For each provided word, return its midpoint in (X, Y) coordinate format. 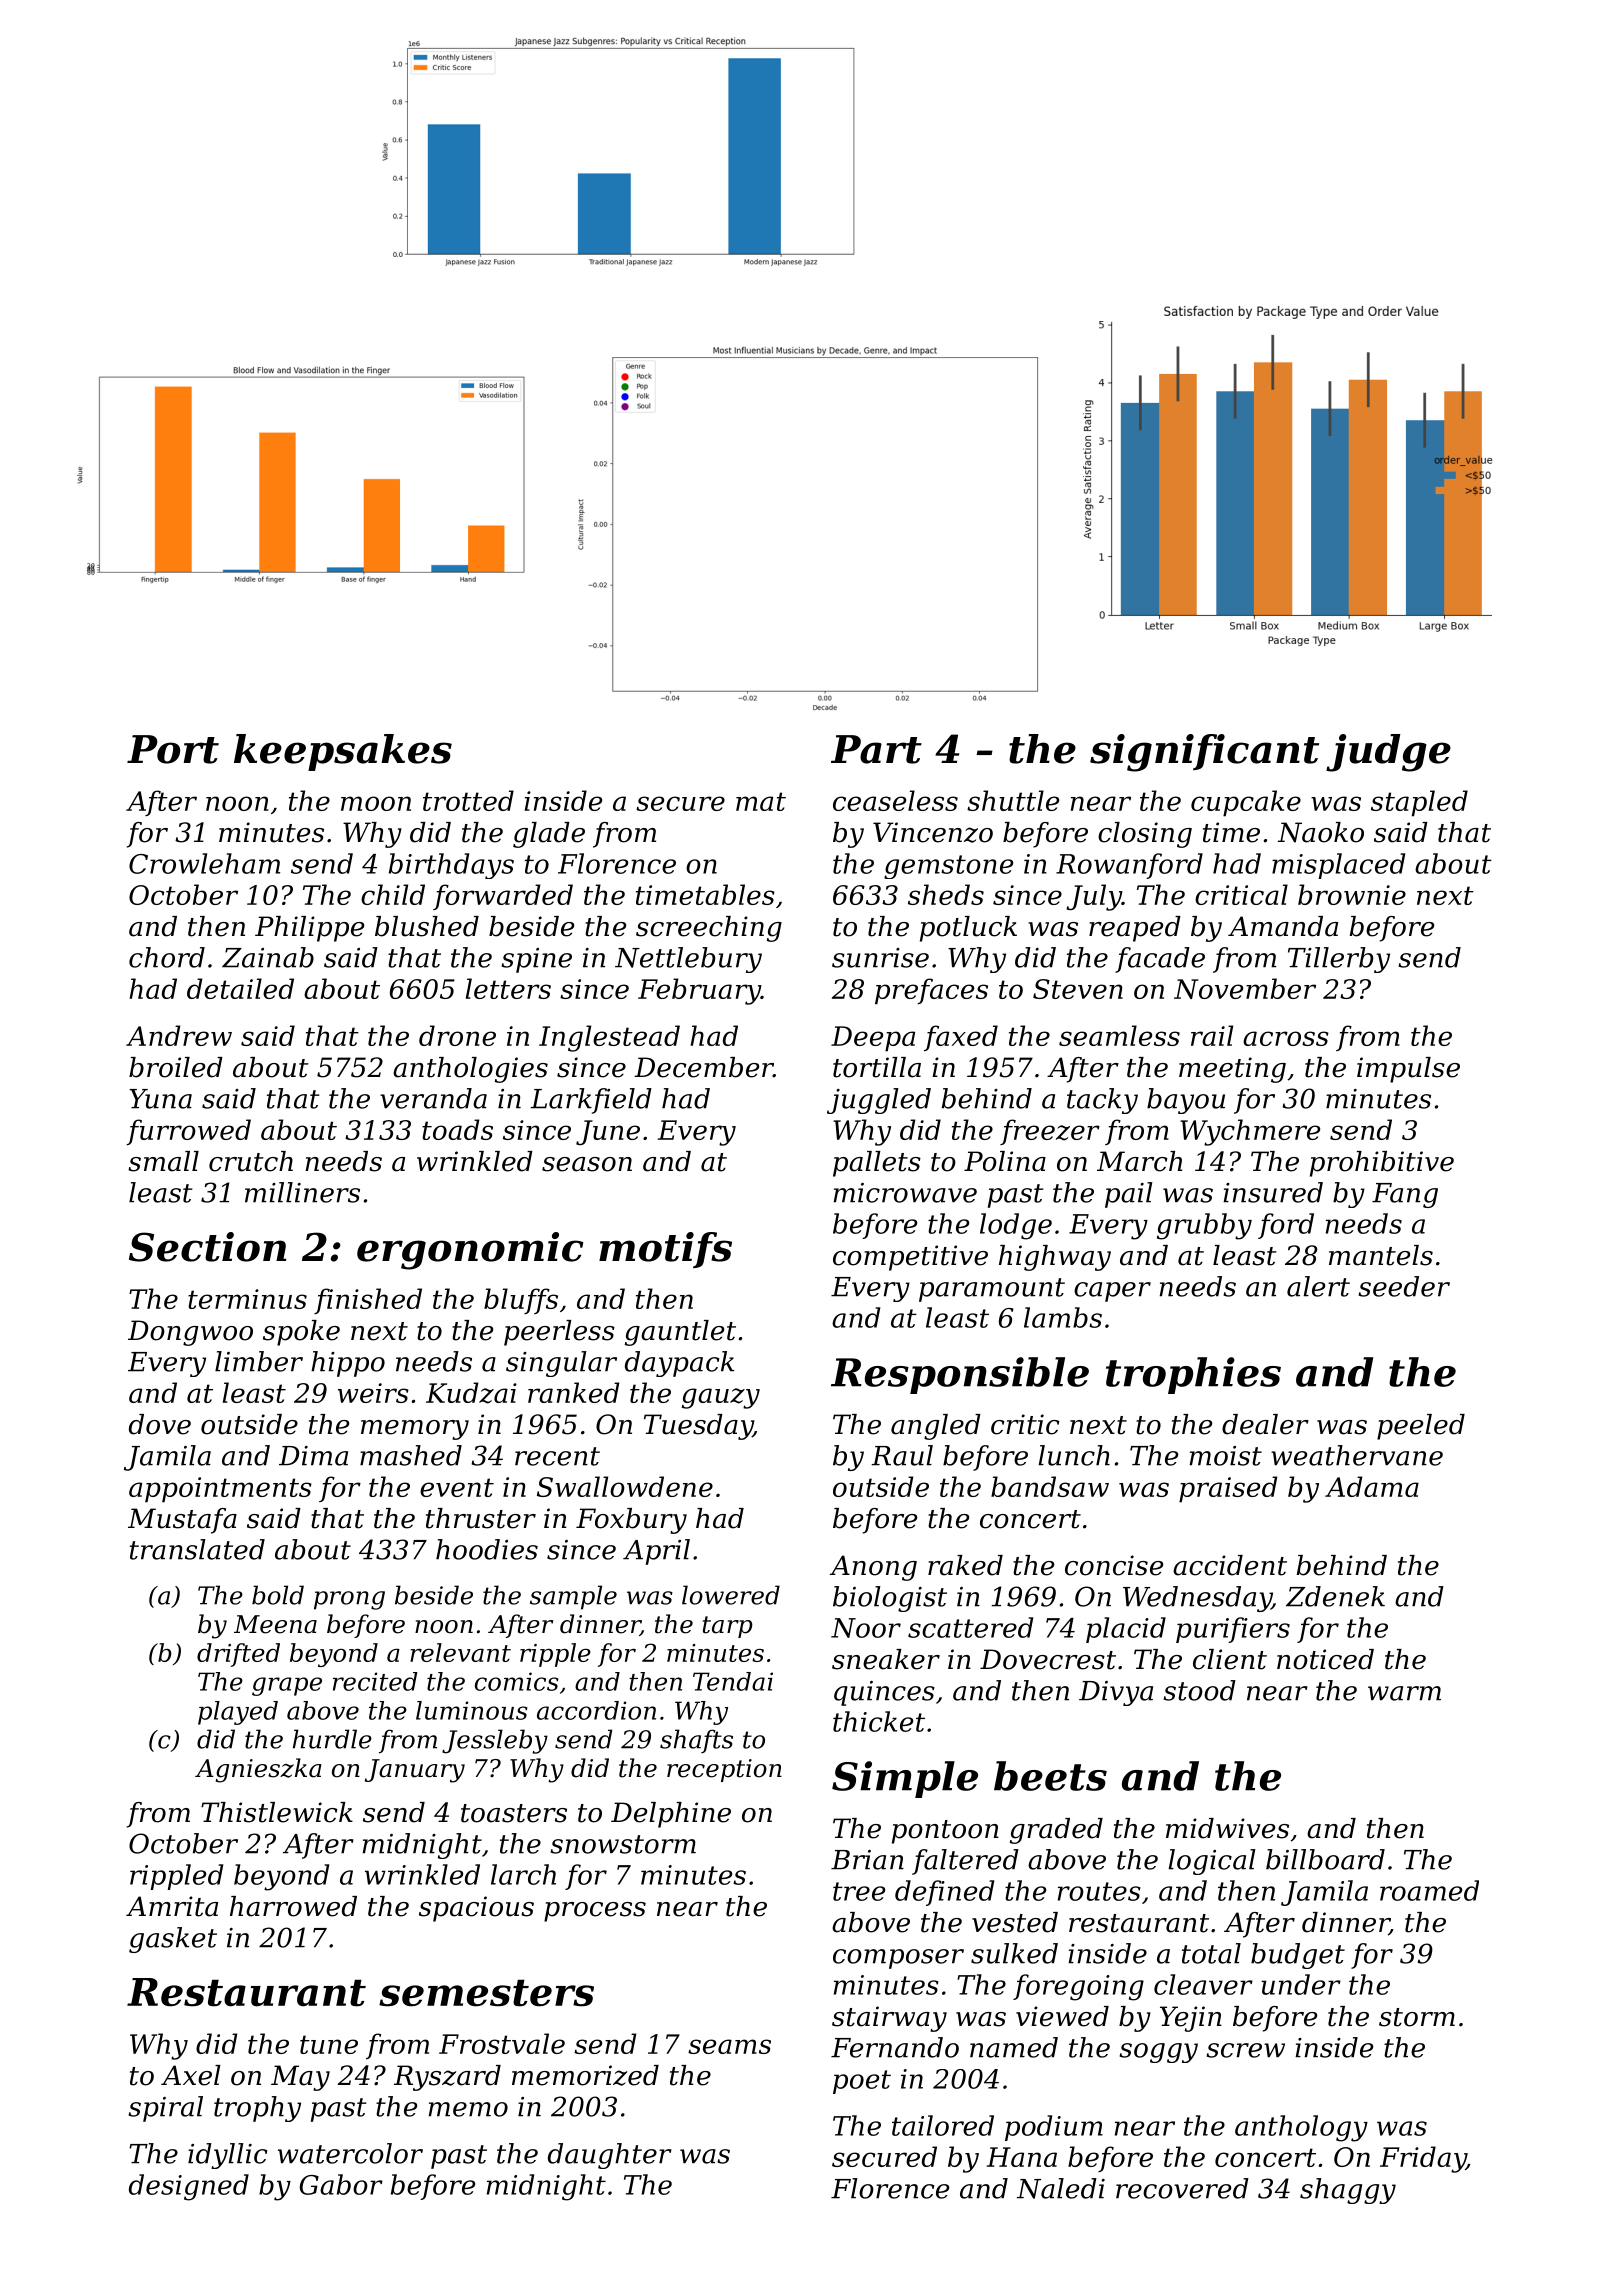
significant (1204, 753)
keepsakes (343, 752)
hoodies (487, 1549)
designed (189, 2187)
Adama (1372, 1486)
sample (573, 1597)
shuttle (1013, 800)
